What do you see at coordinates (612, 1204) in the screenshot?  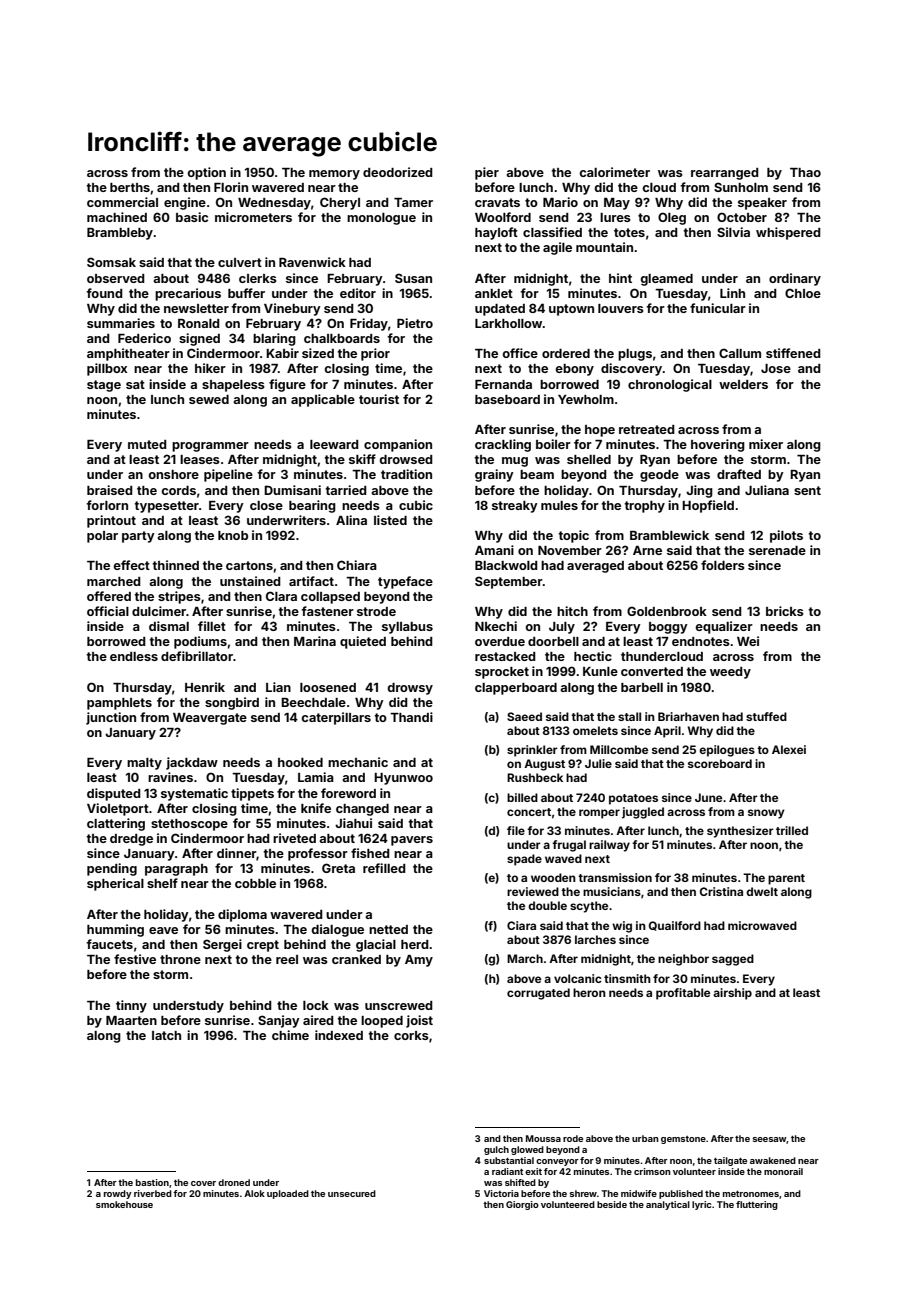 I see `beside` at bounding box center [612, 1204].
